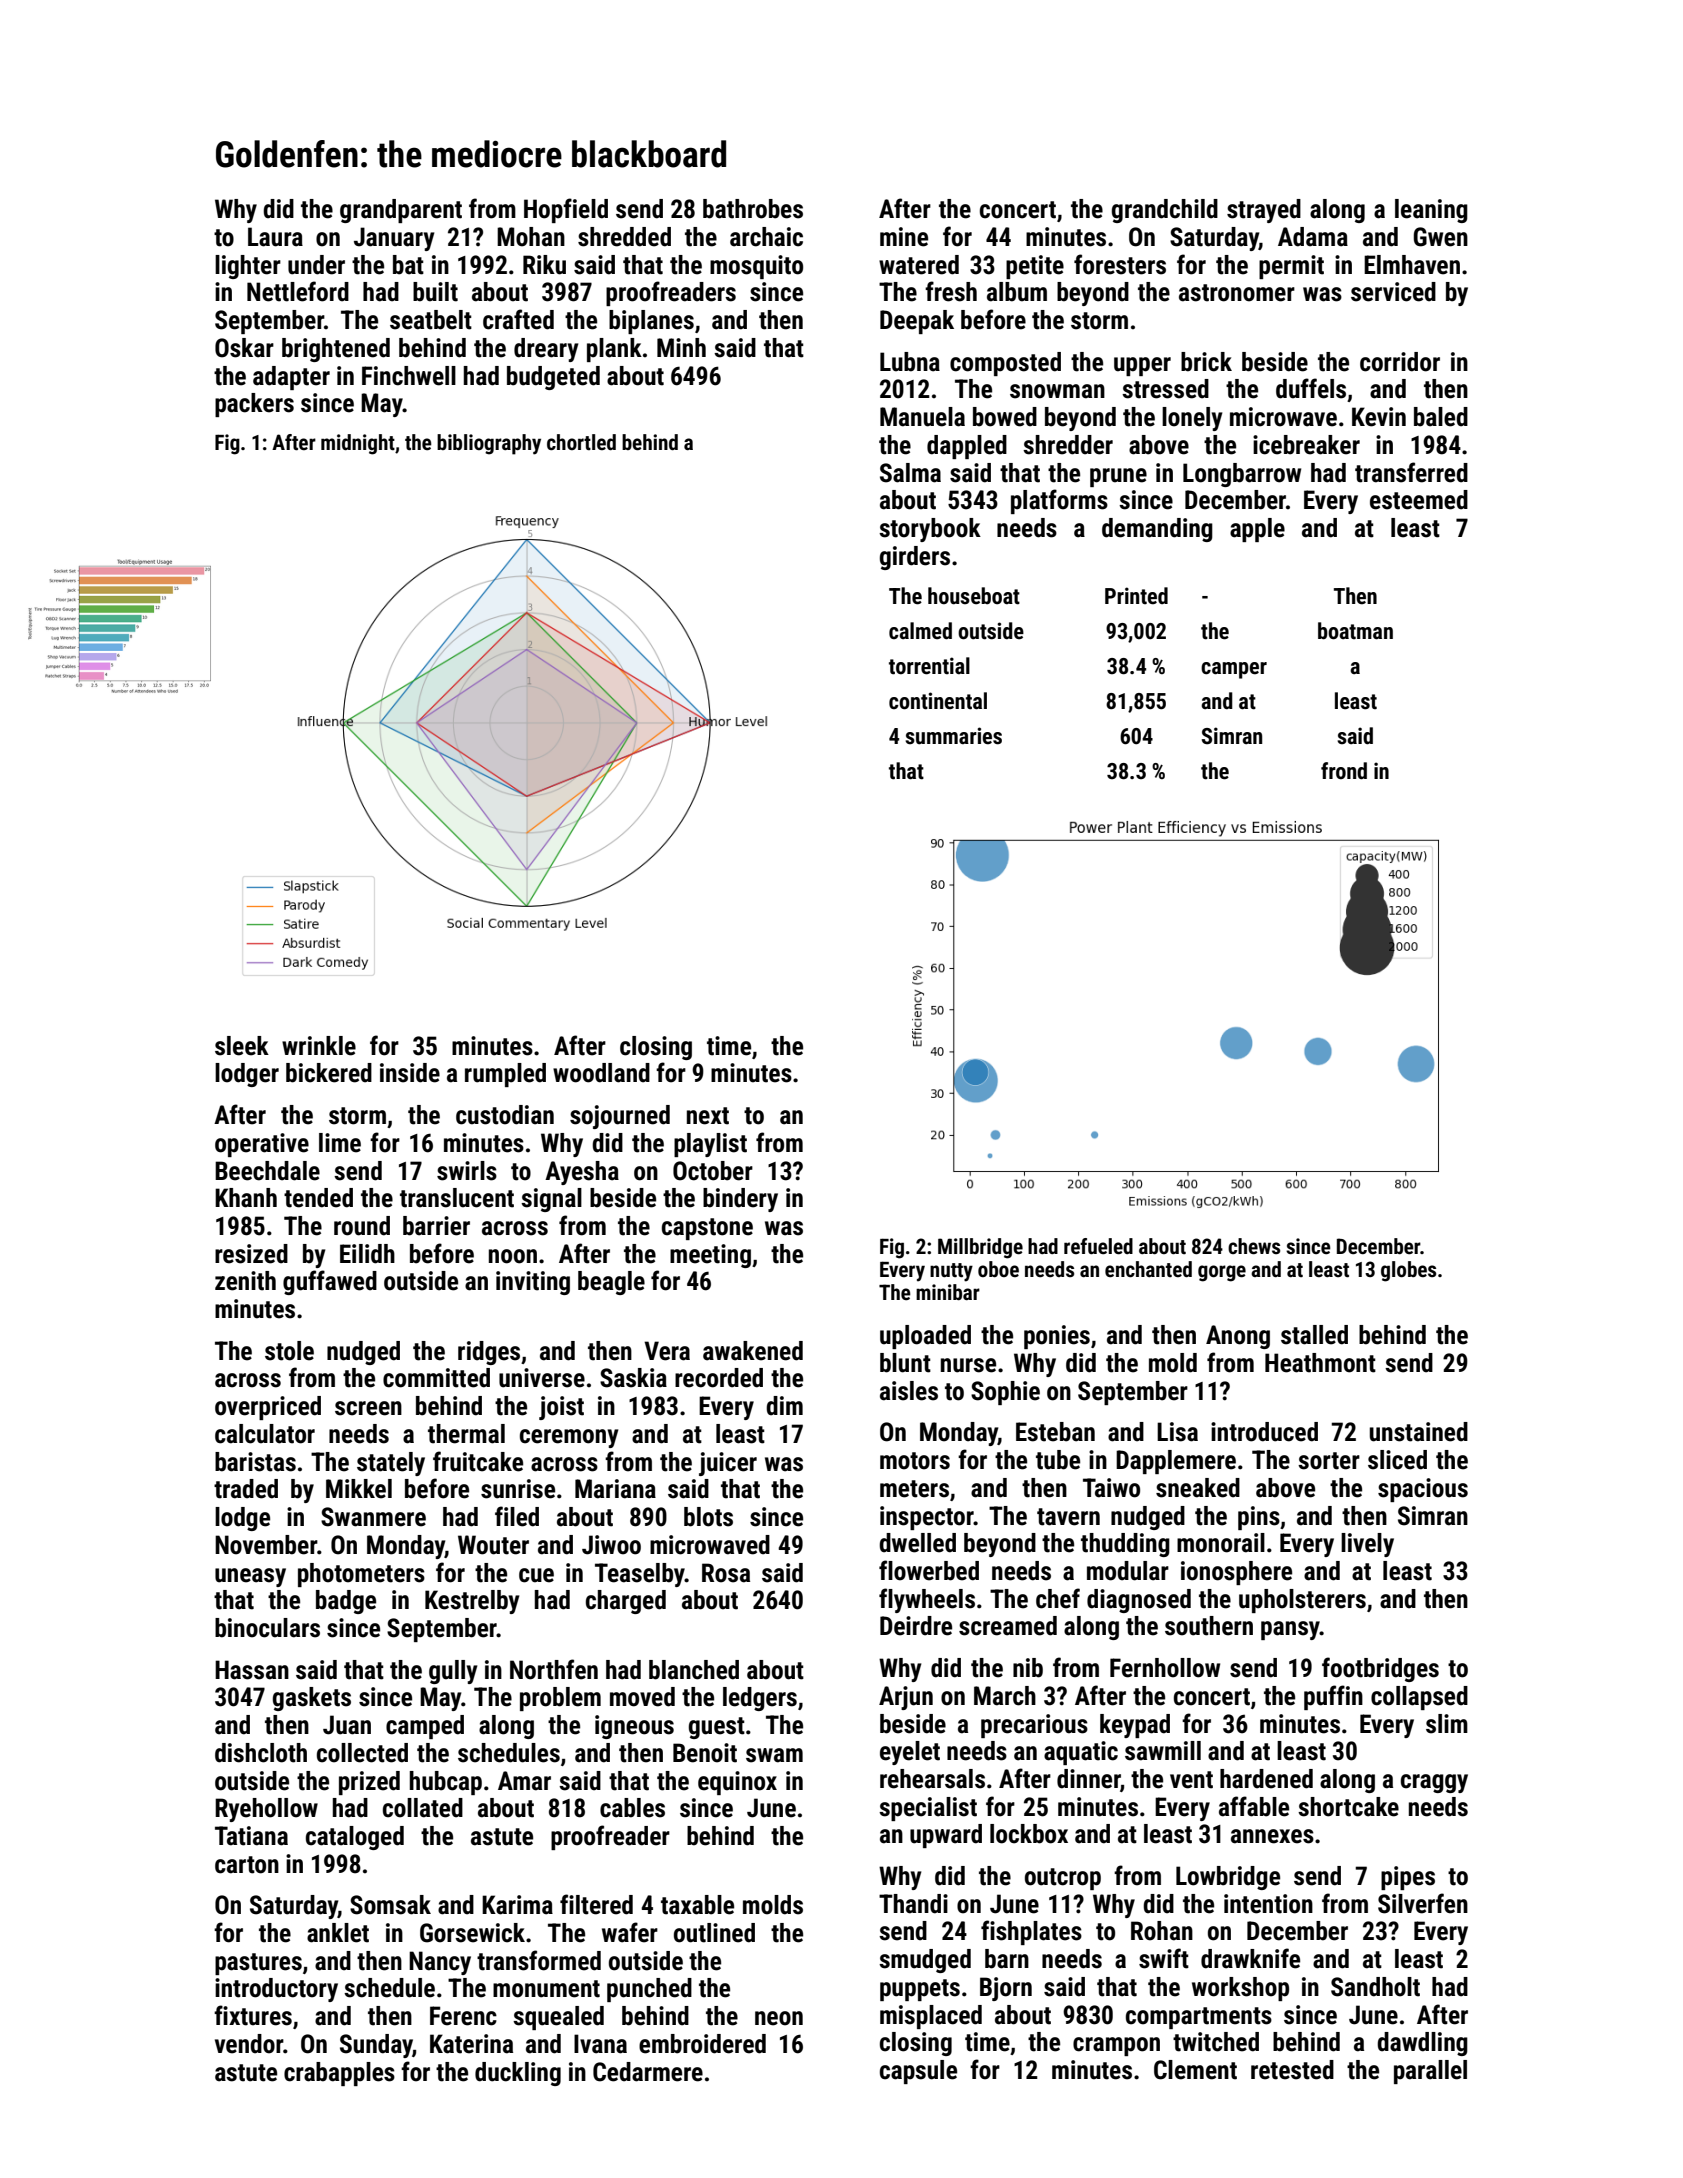 The image size is (1683, 2178). What do you see at coordinates (1355, 631) in the image?
I see `boatman` at bounding box center [1355, 631].
